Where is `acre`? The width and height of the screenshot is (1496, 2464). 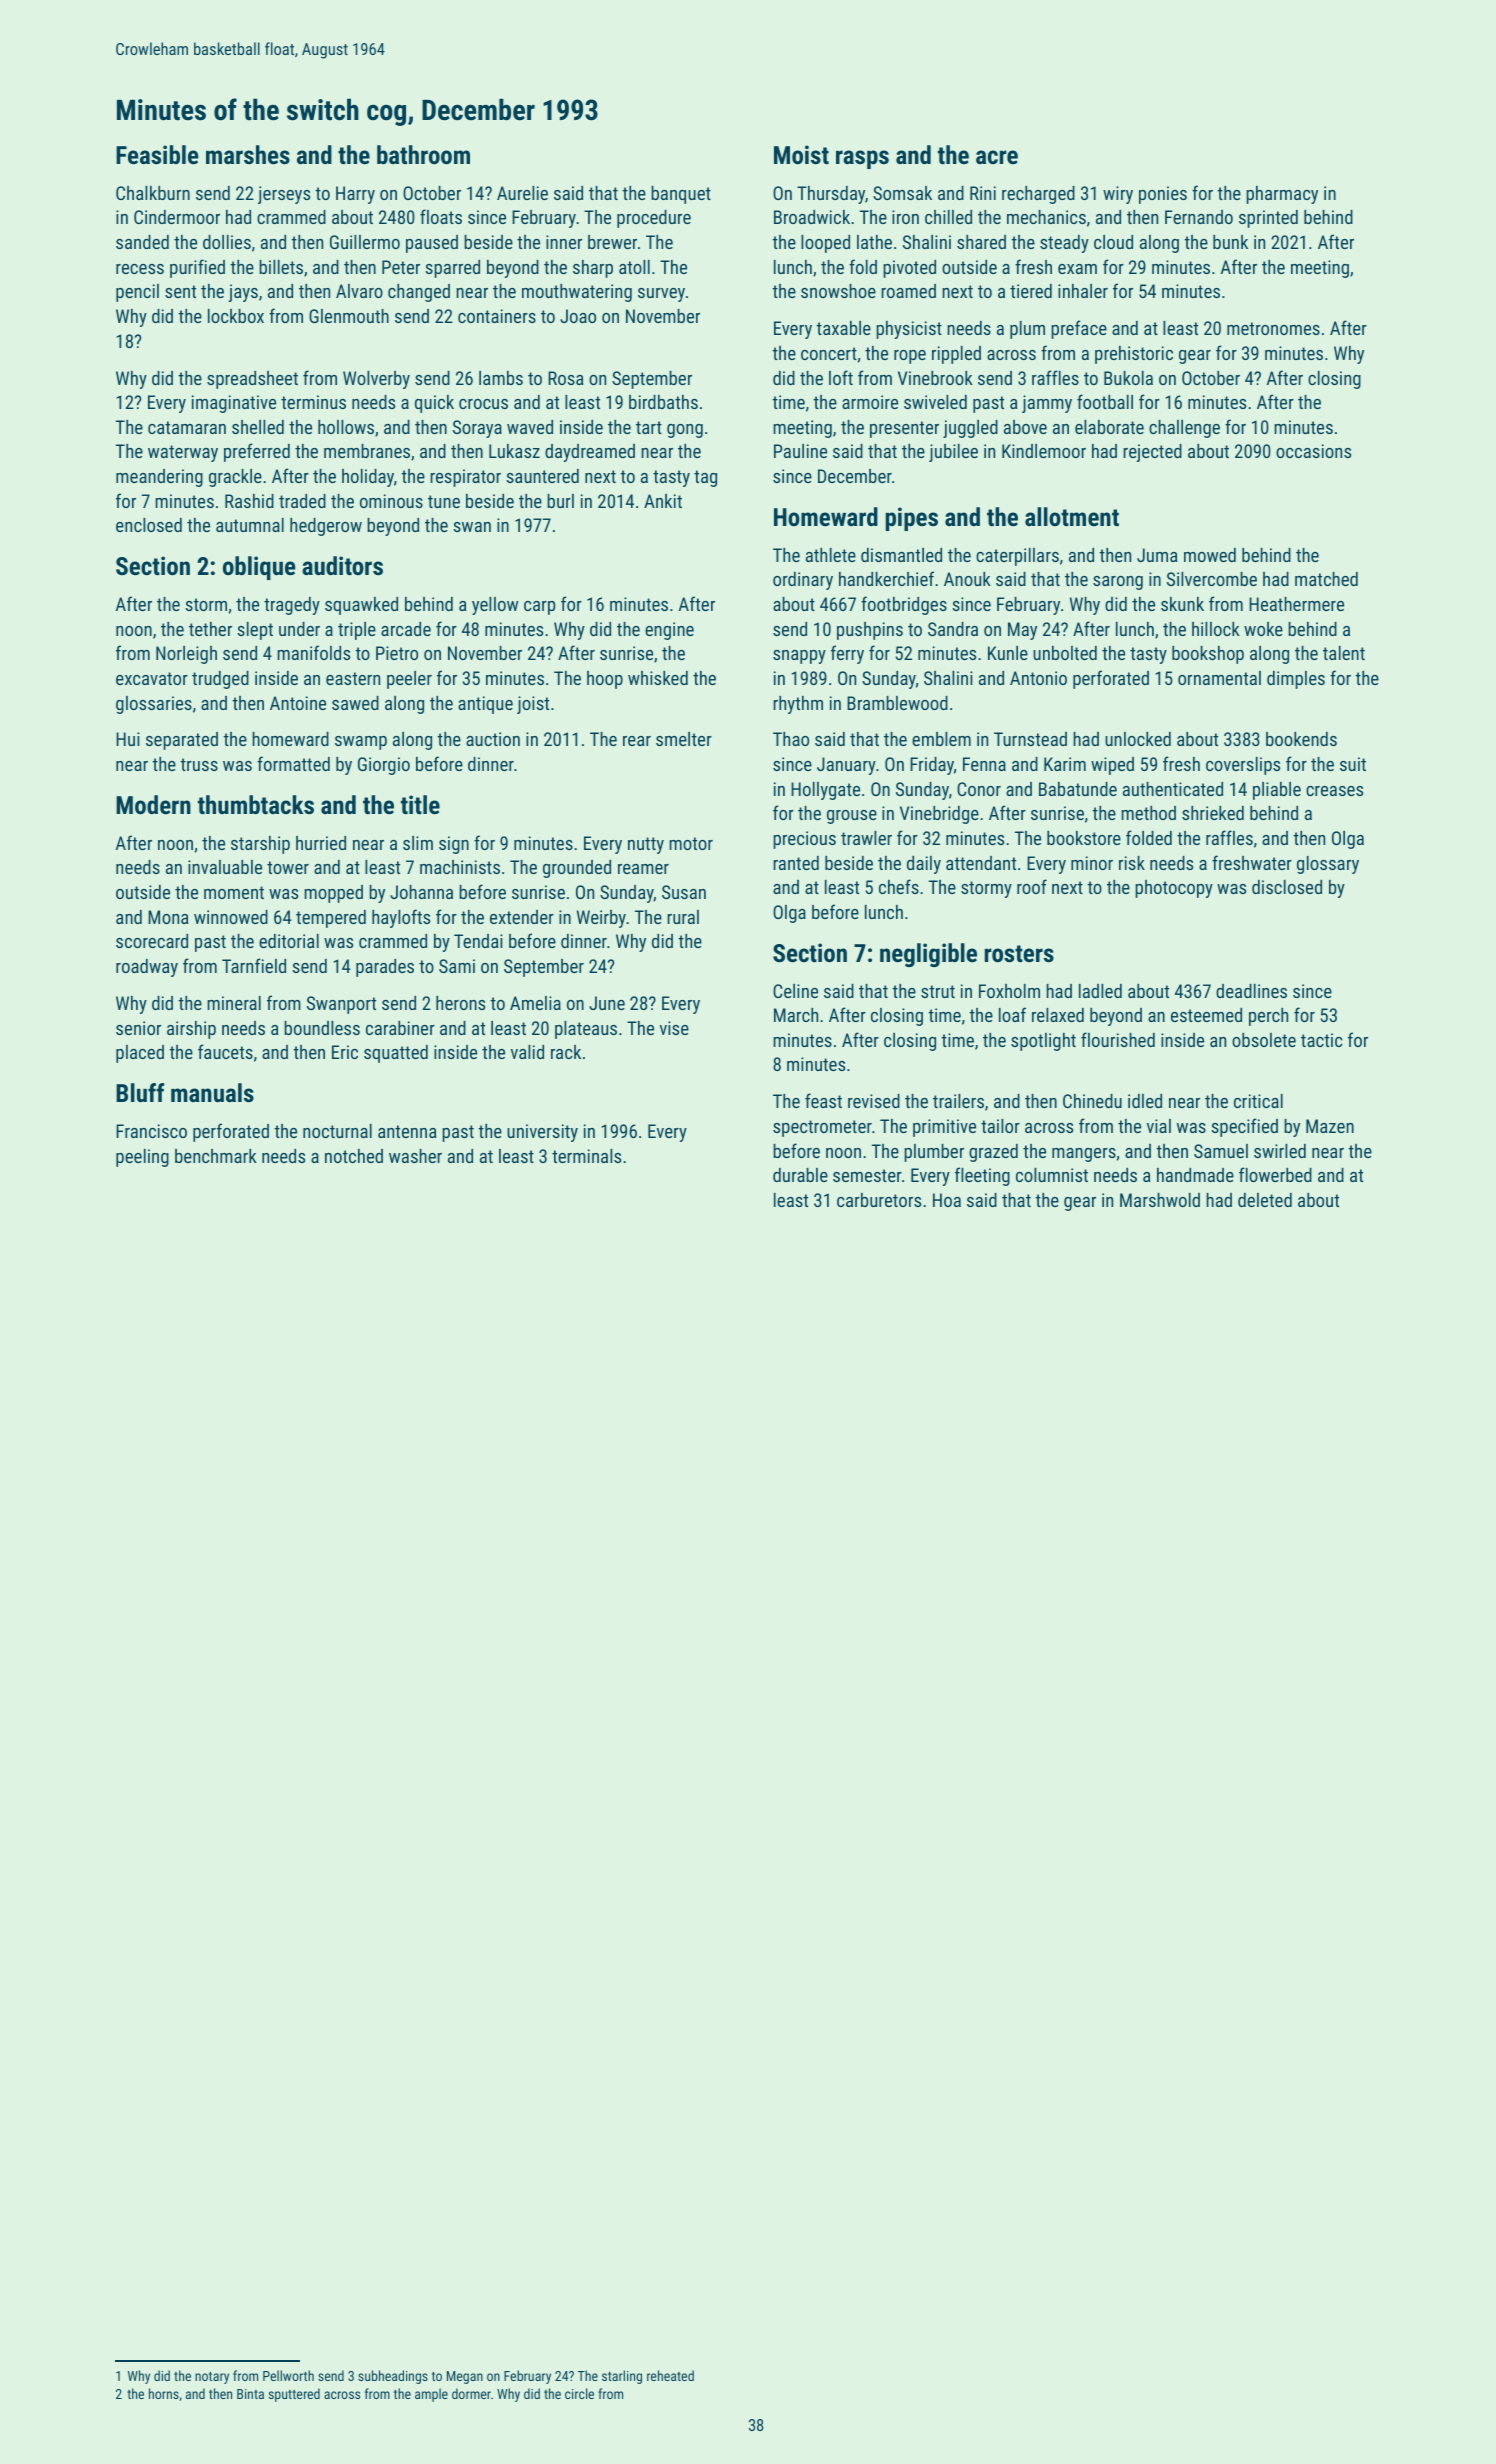 acre is located at coordinates (997, 157).
